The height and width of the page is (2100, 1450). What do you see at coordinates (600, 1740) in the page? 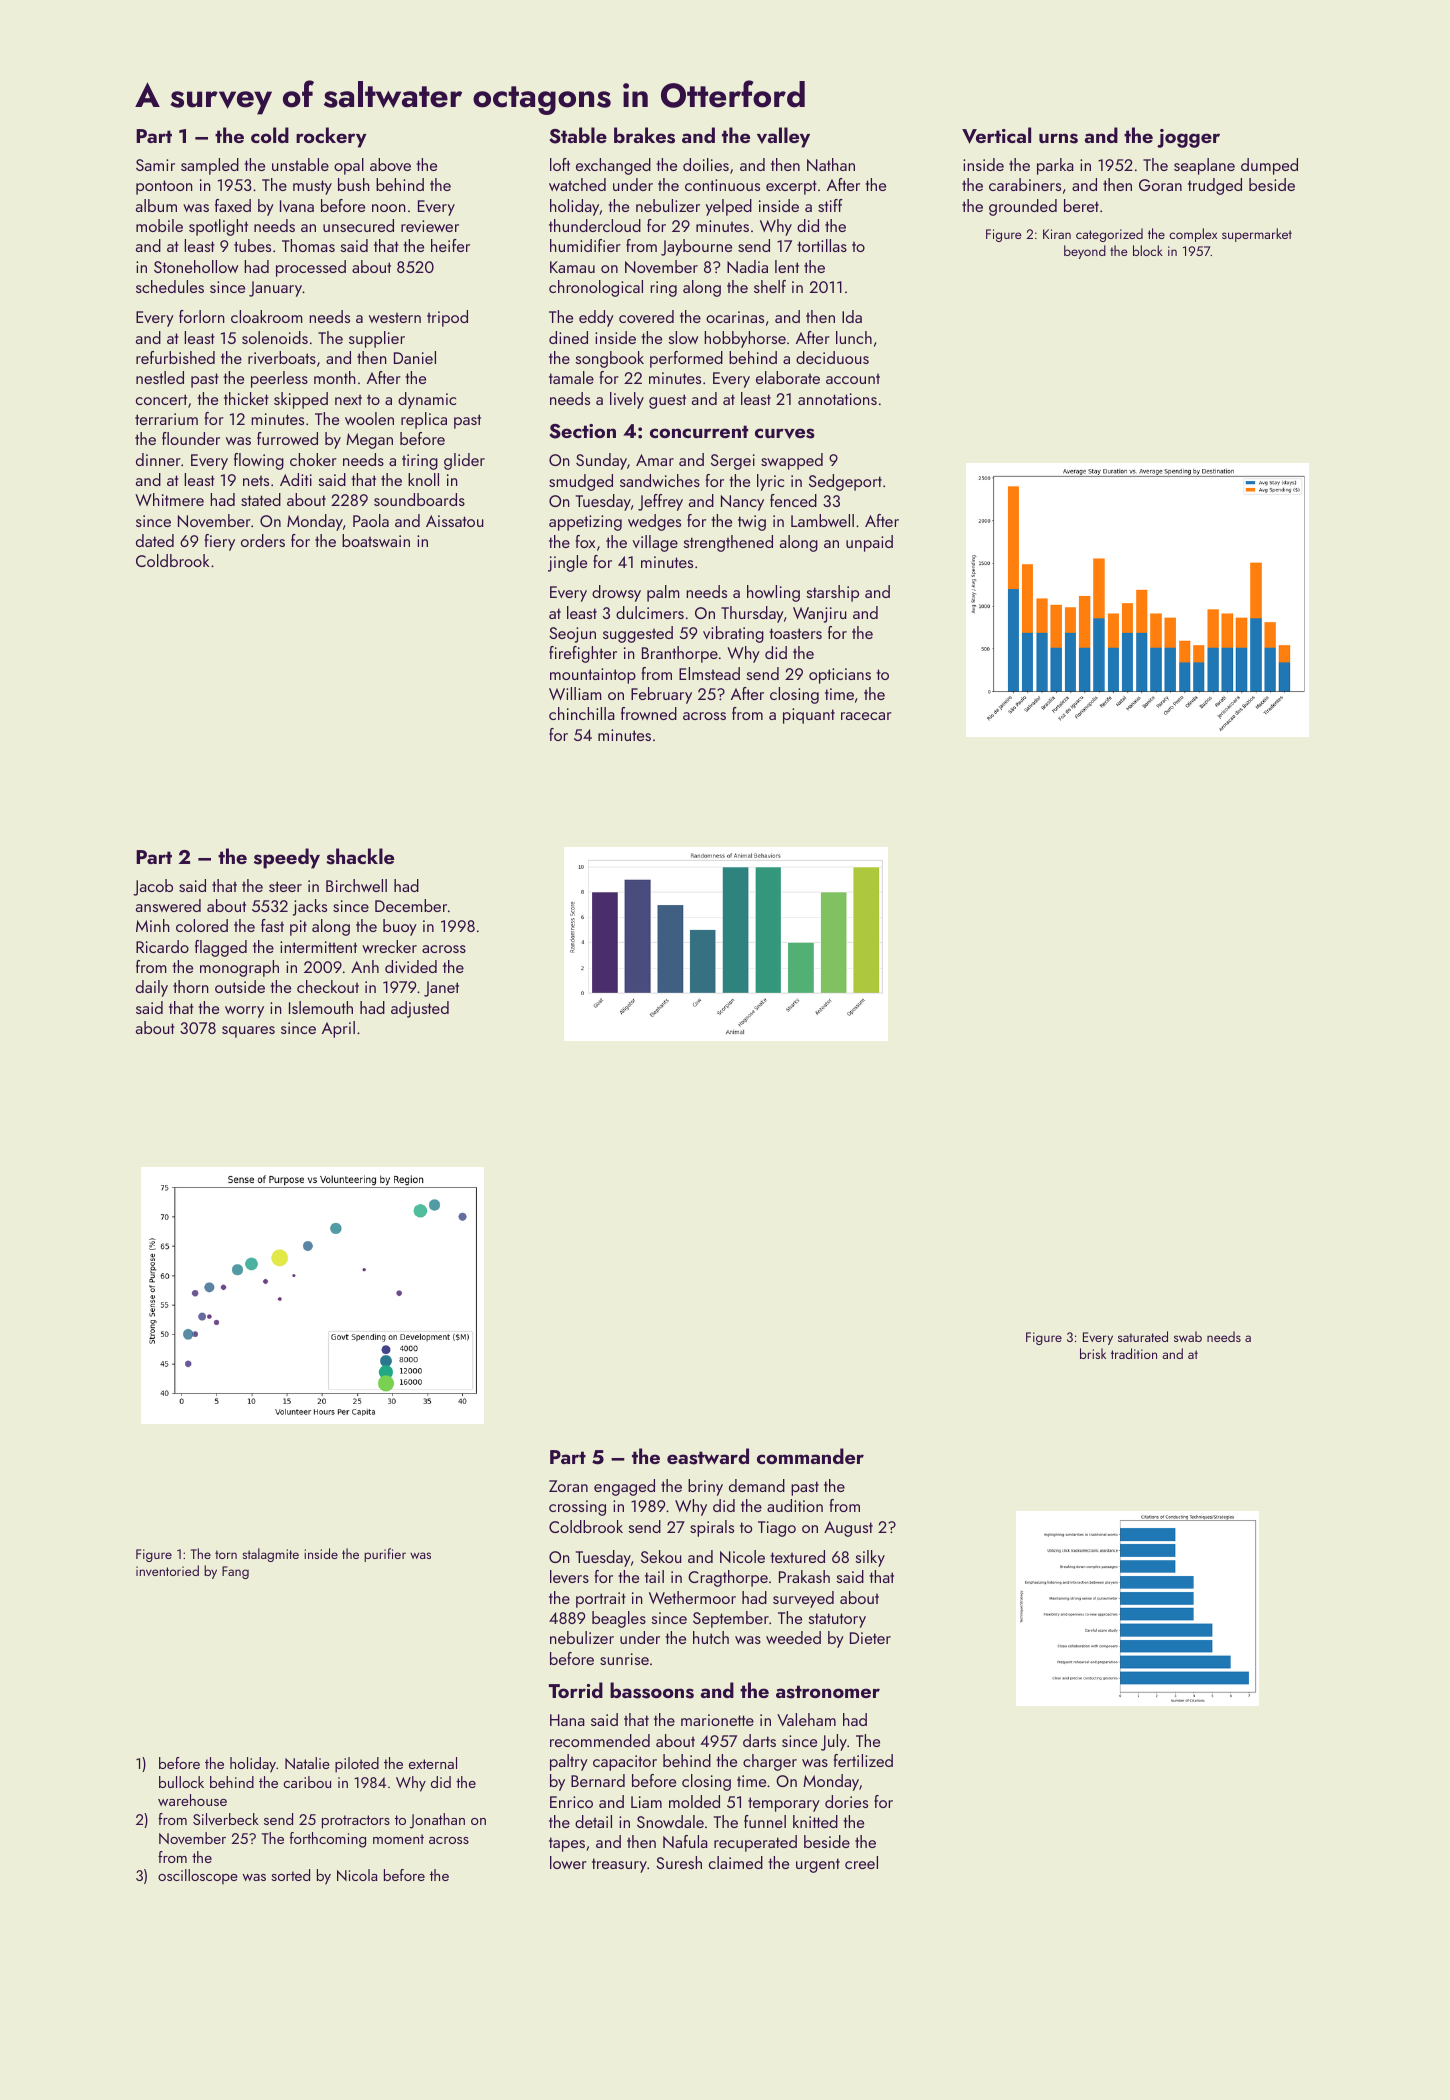
I see `recommended` at bounding box center [600, 1740].
